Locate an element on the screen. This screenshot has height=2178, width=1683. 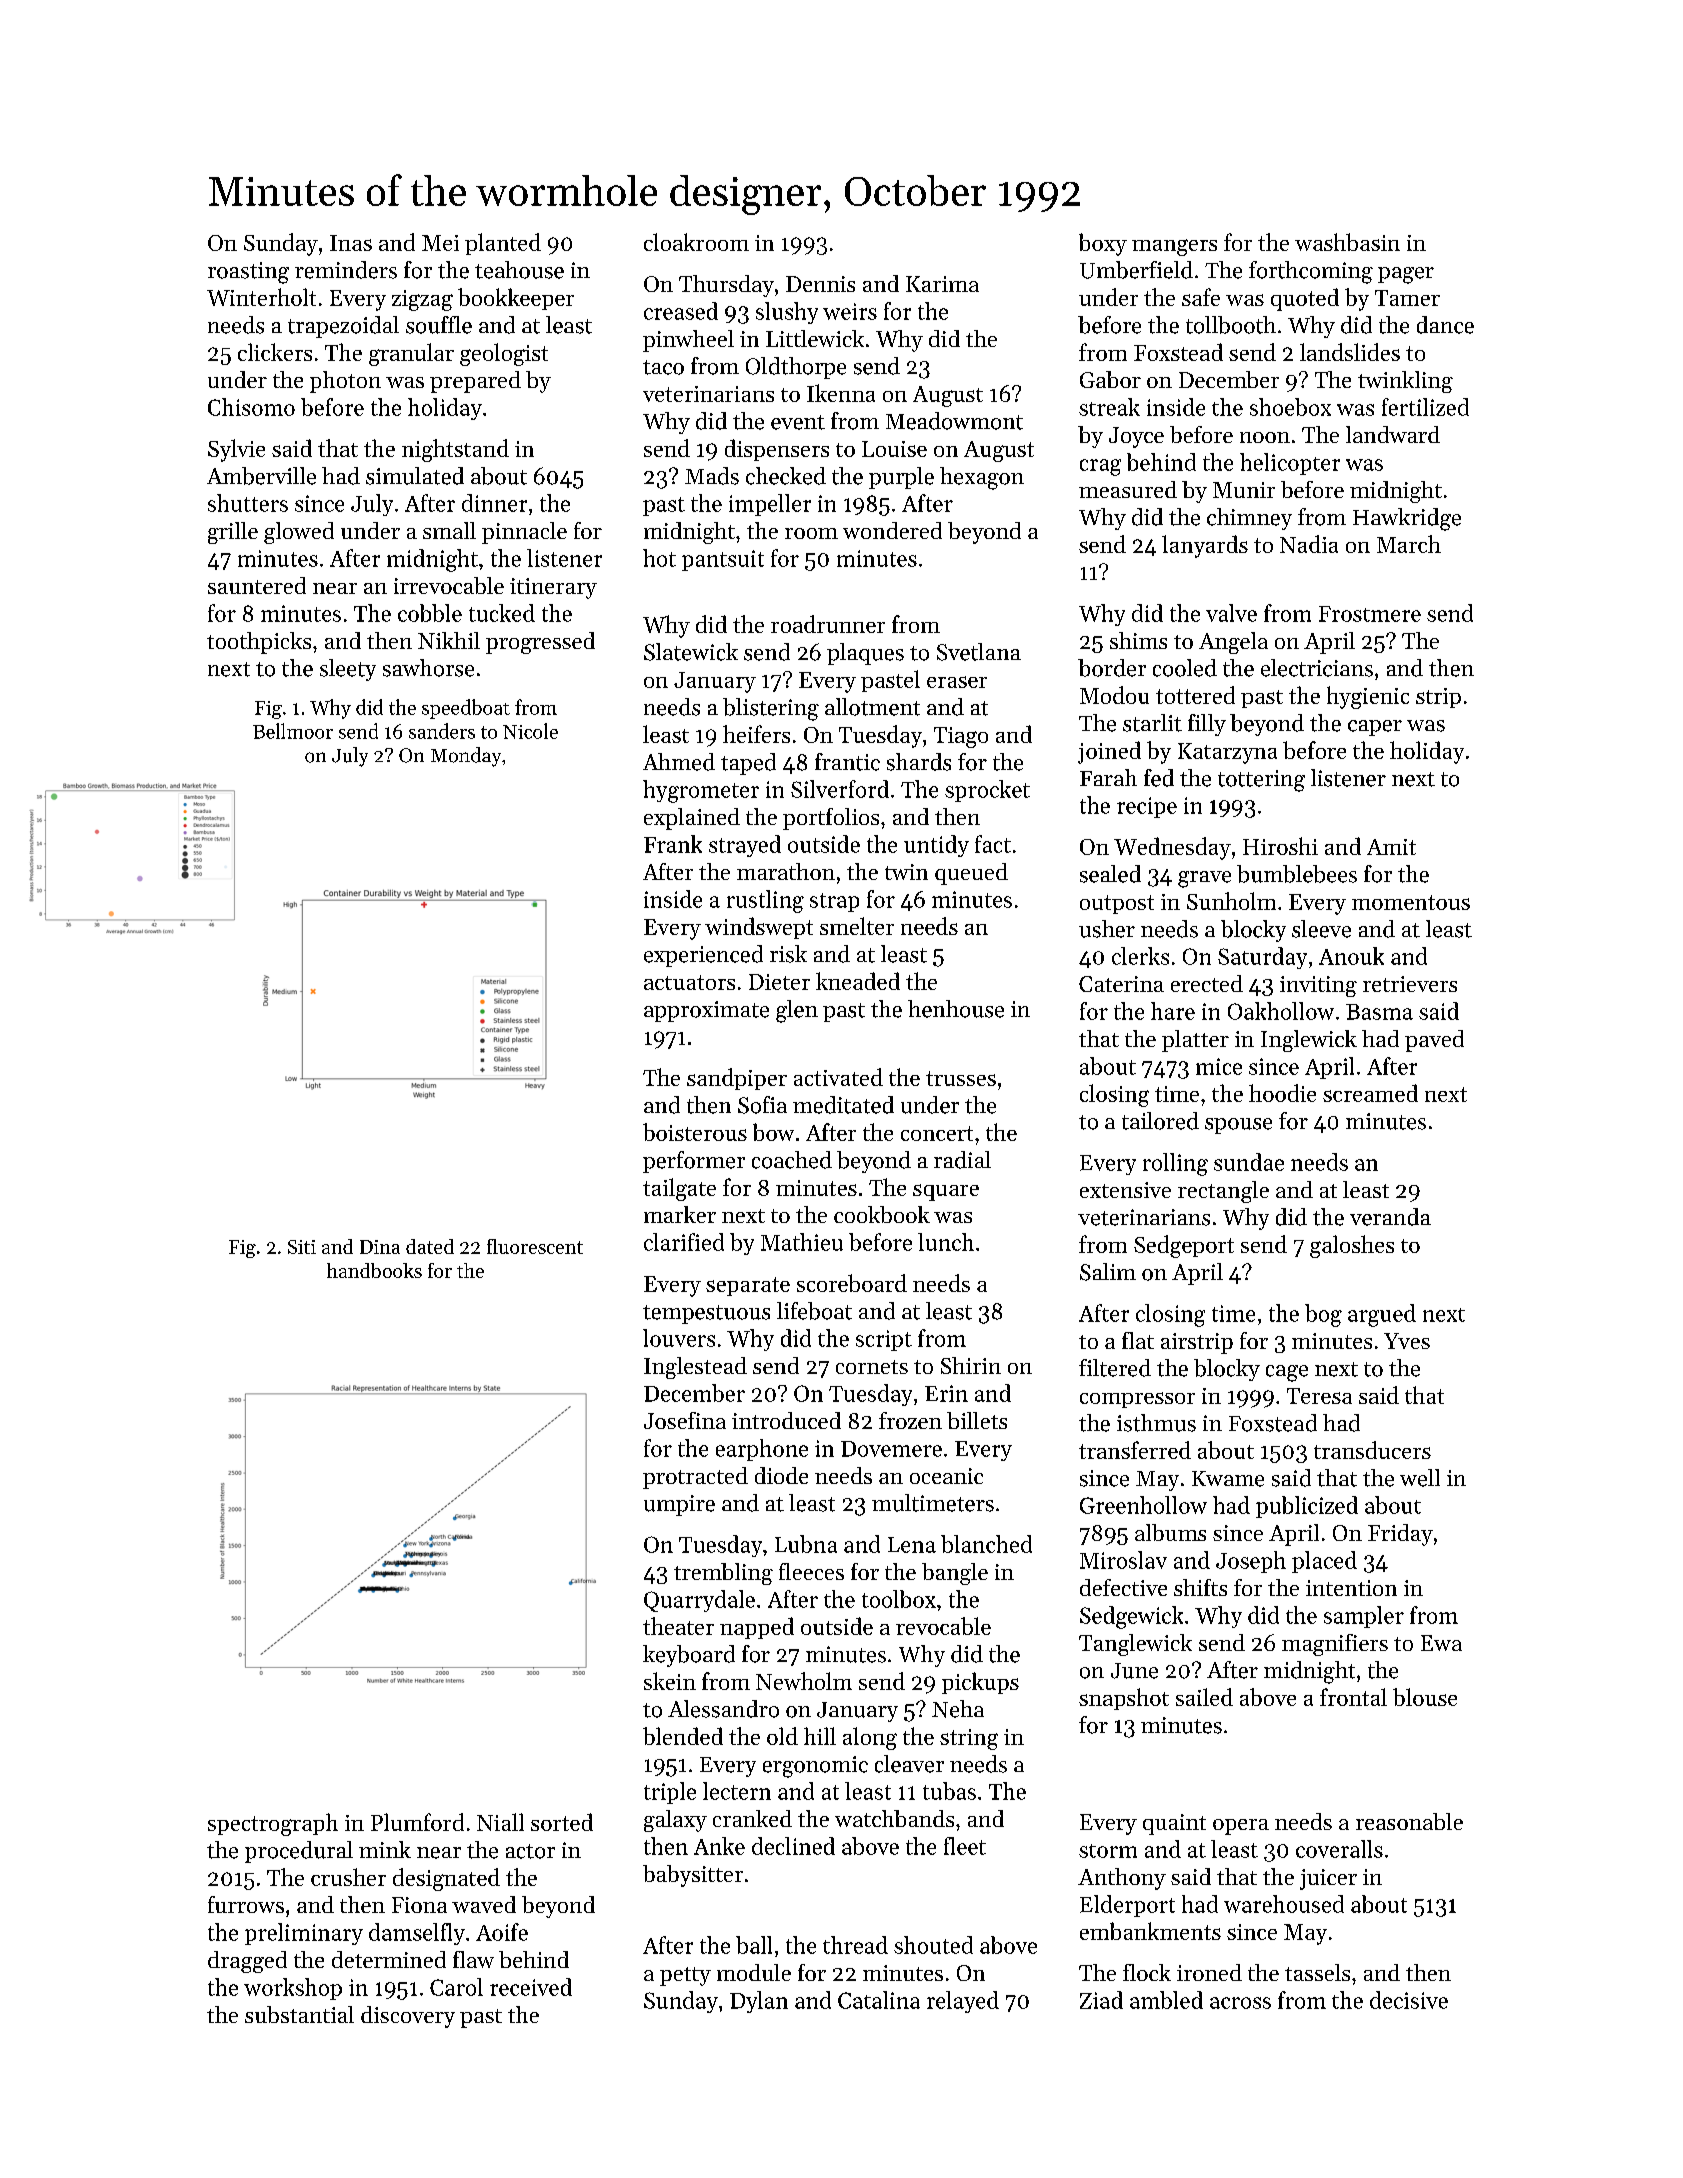
frozen is located at coordinates (910, 1420).
